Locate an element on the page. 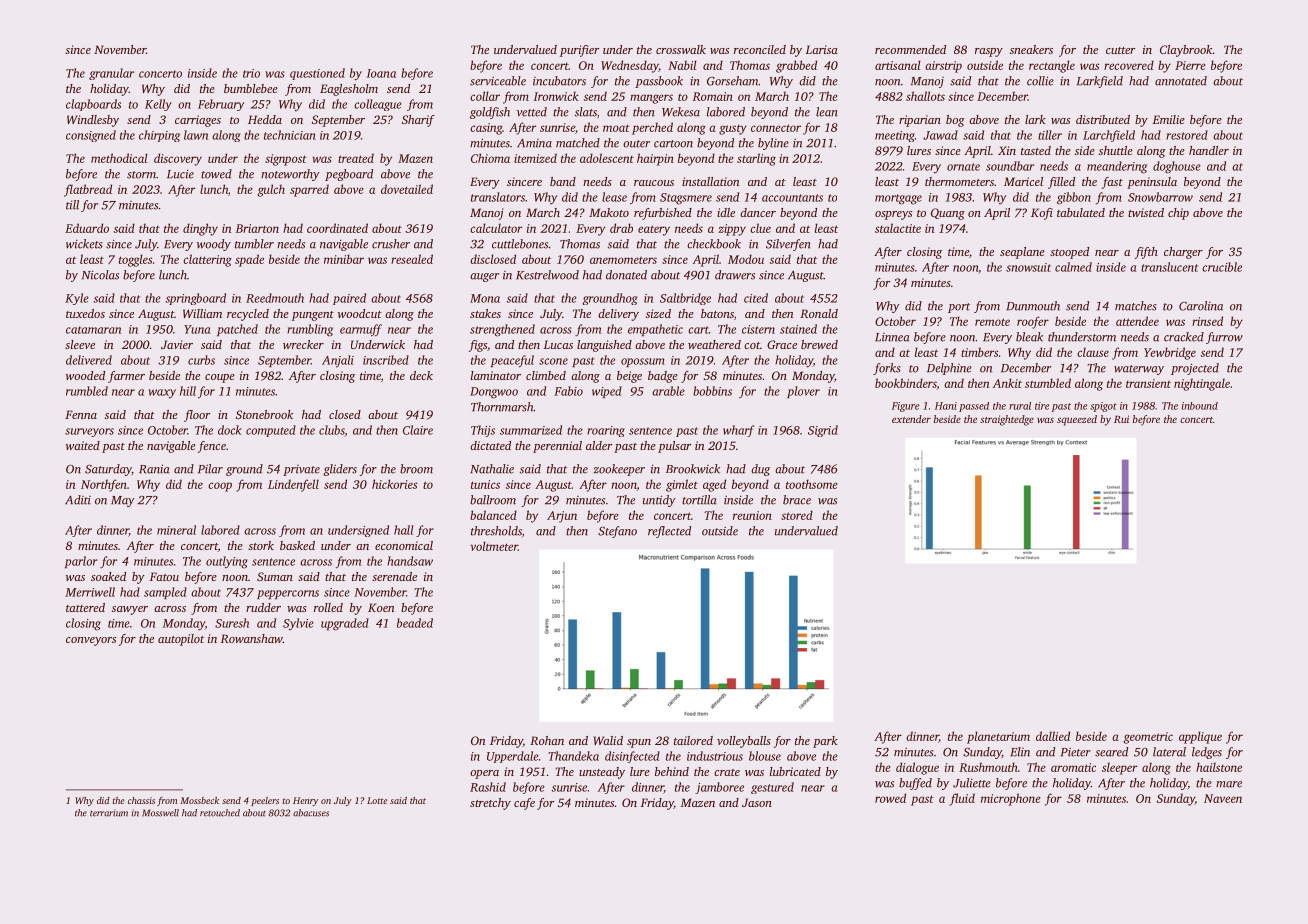 The height and width of the page is (924, 1308). Larisa is located at coordinates (822, 49).
